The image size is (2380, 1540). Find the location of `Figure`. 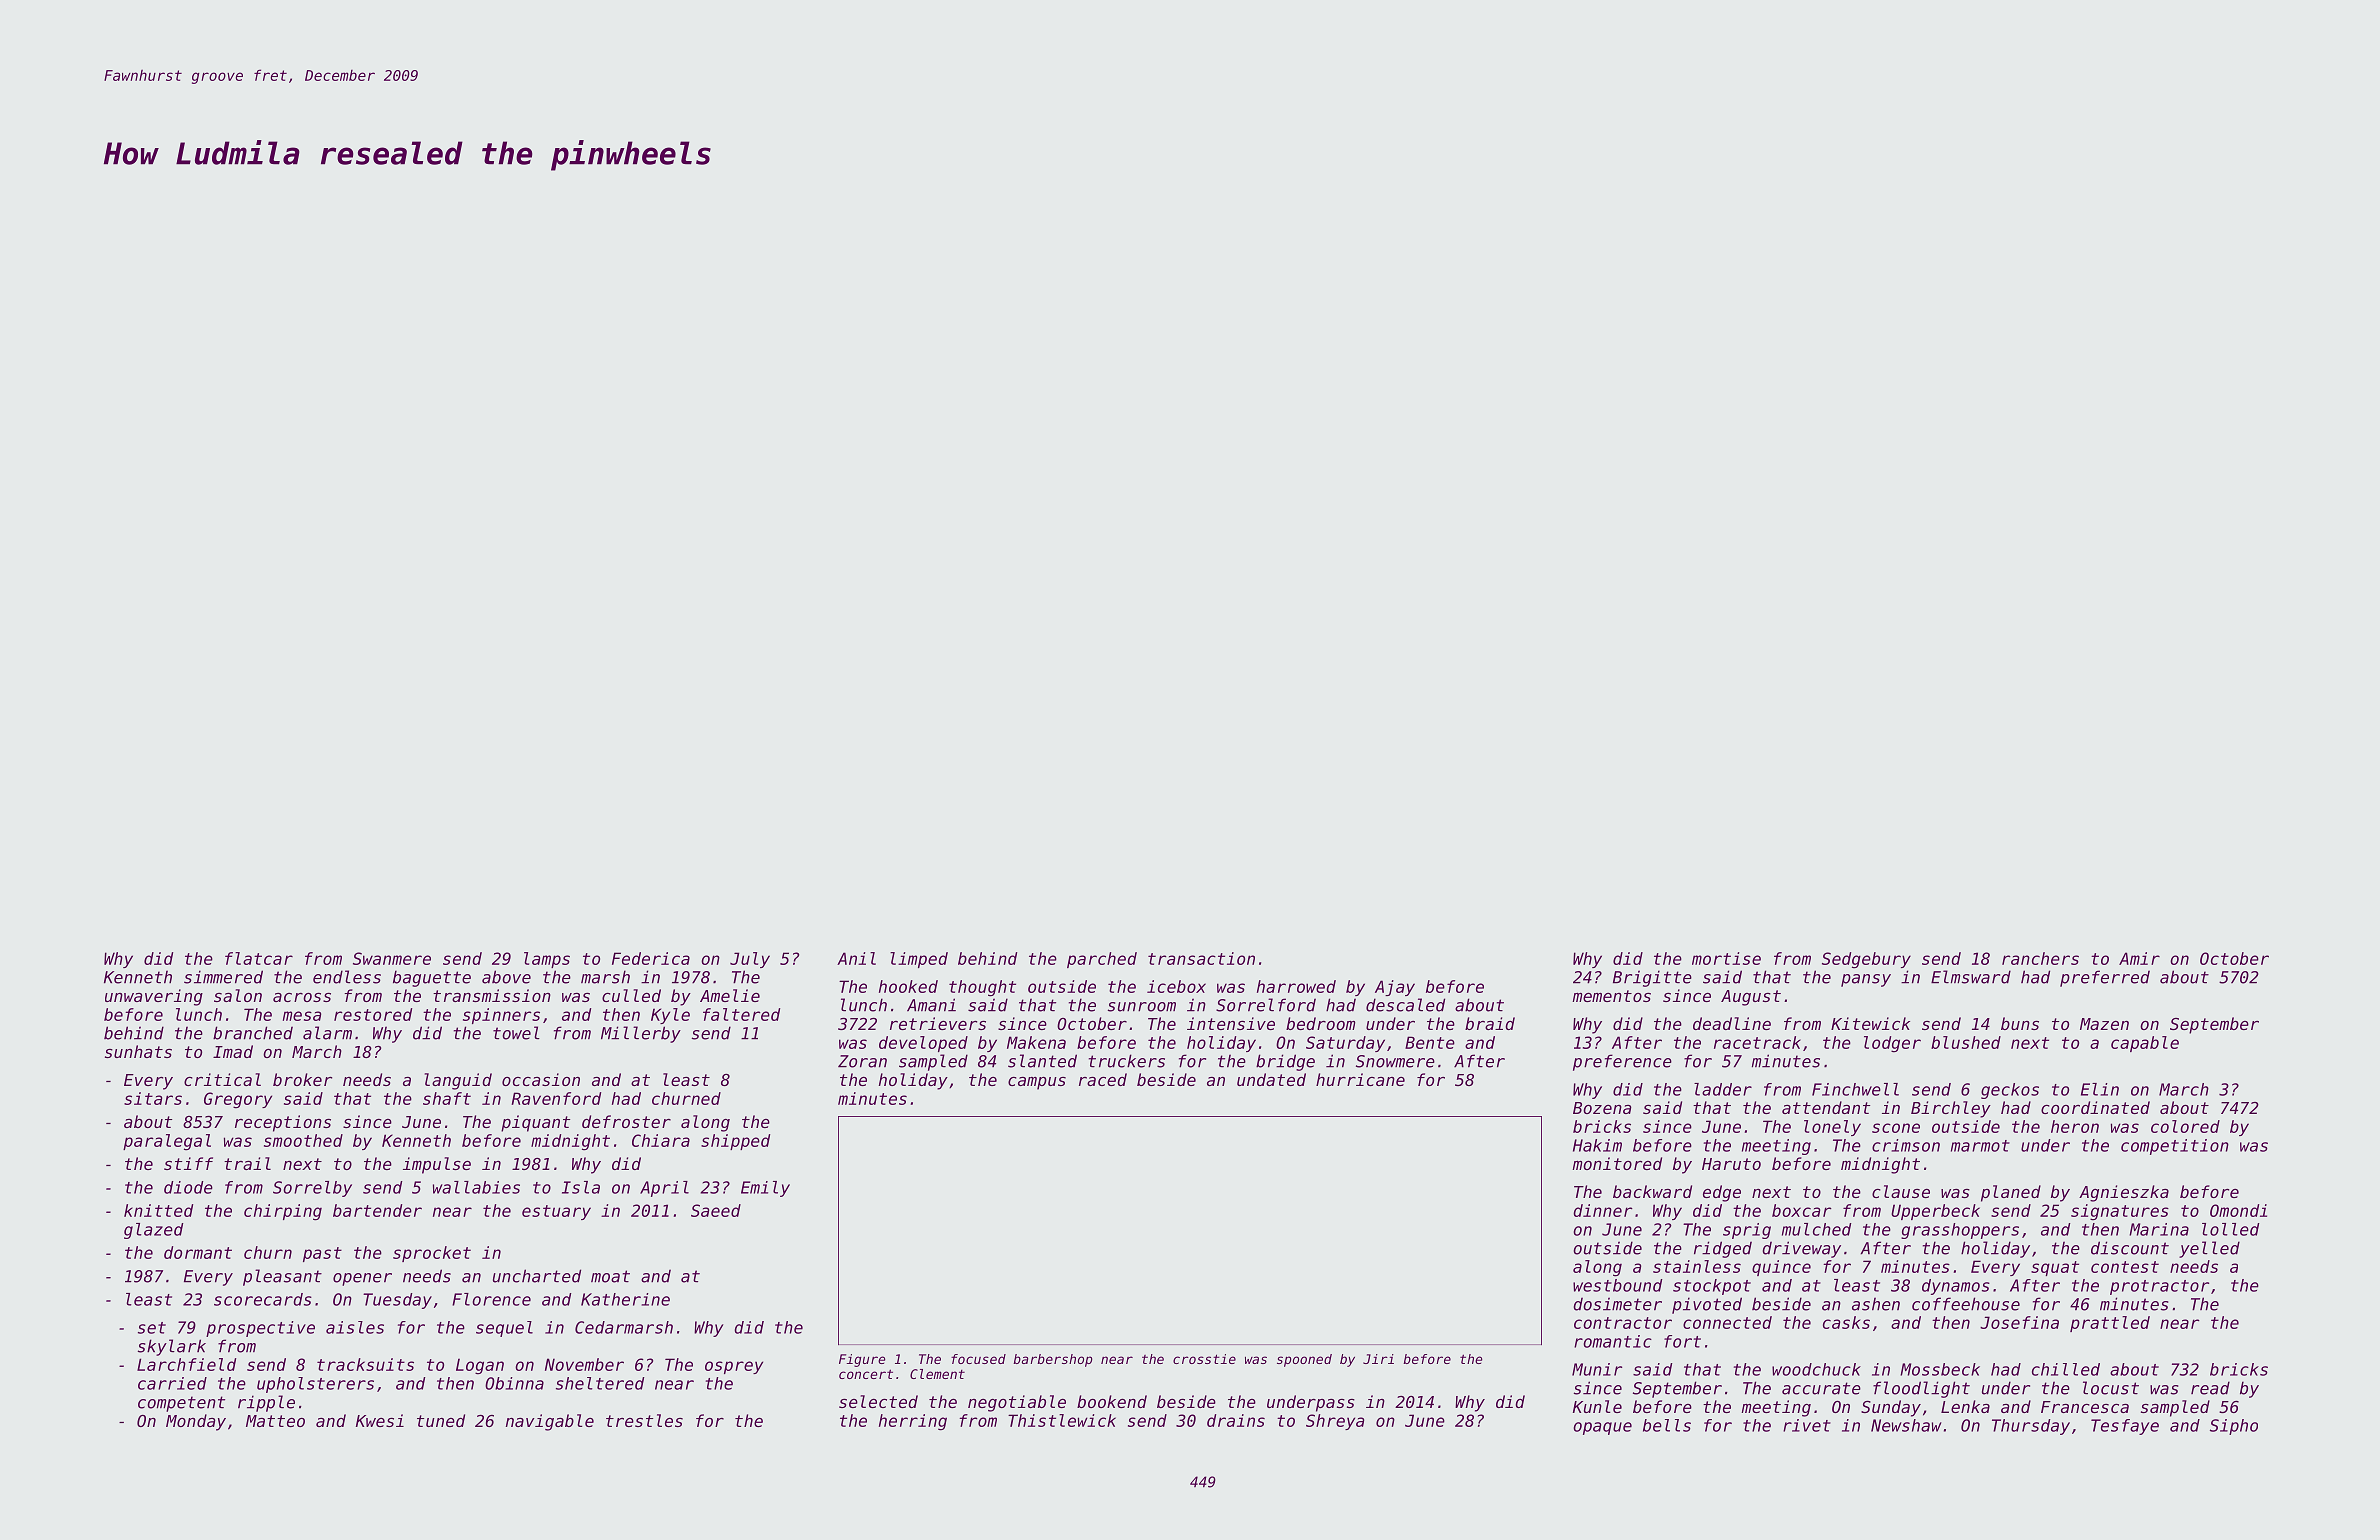

Figure is located at coordinates (862, 1360).
